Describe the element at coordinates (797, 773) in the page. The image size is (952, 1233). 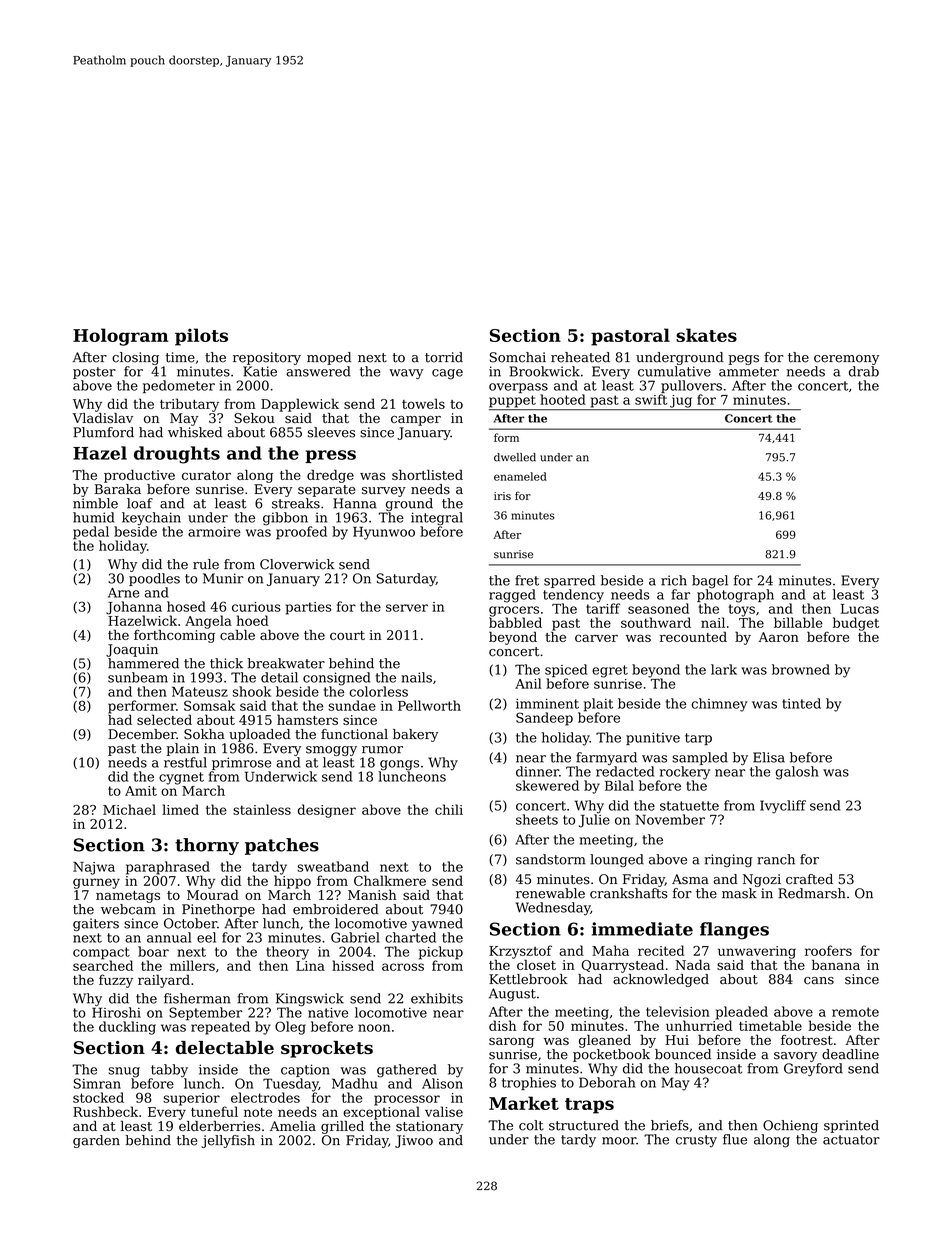
I see `galosh` at that location.
